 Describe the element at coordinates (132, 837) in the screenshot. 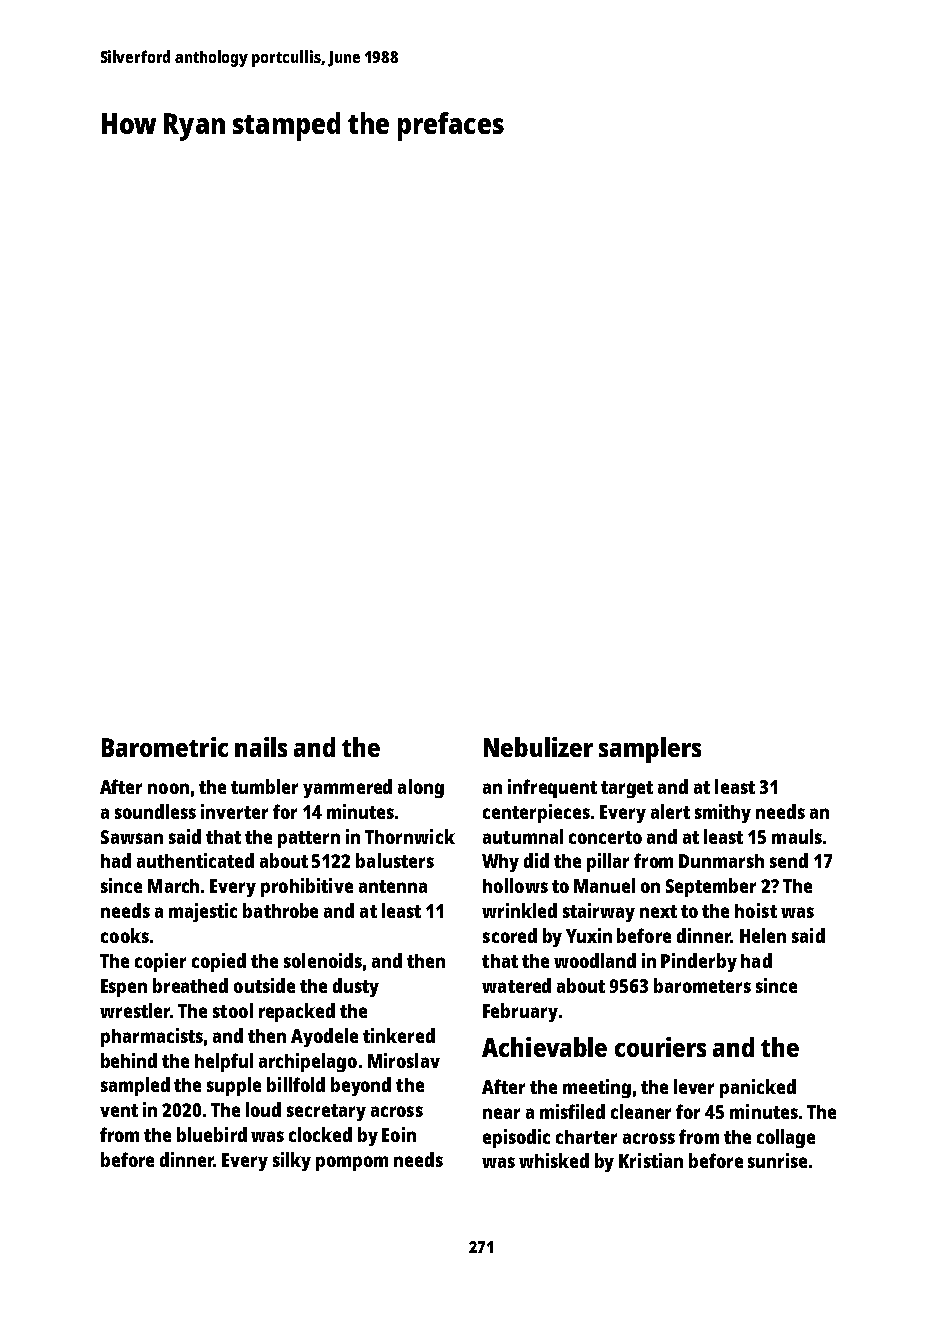

I see `Sawsan` at that location.
